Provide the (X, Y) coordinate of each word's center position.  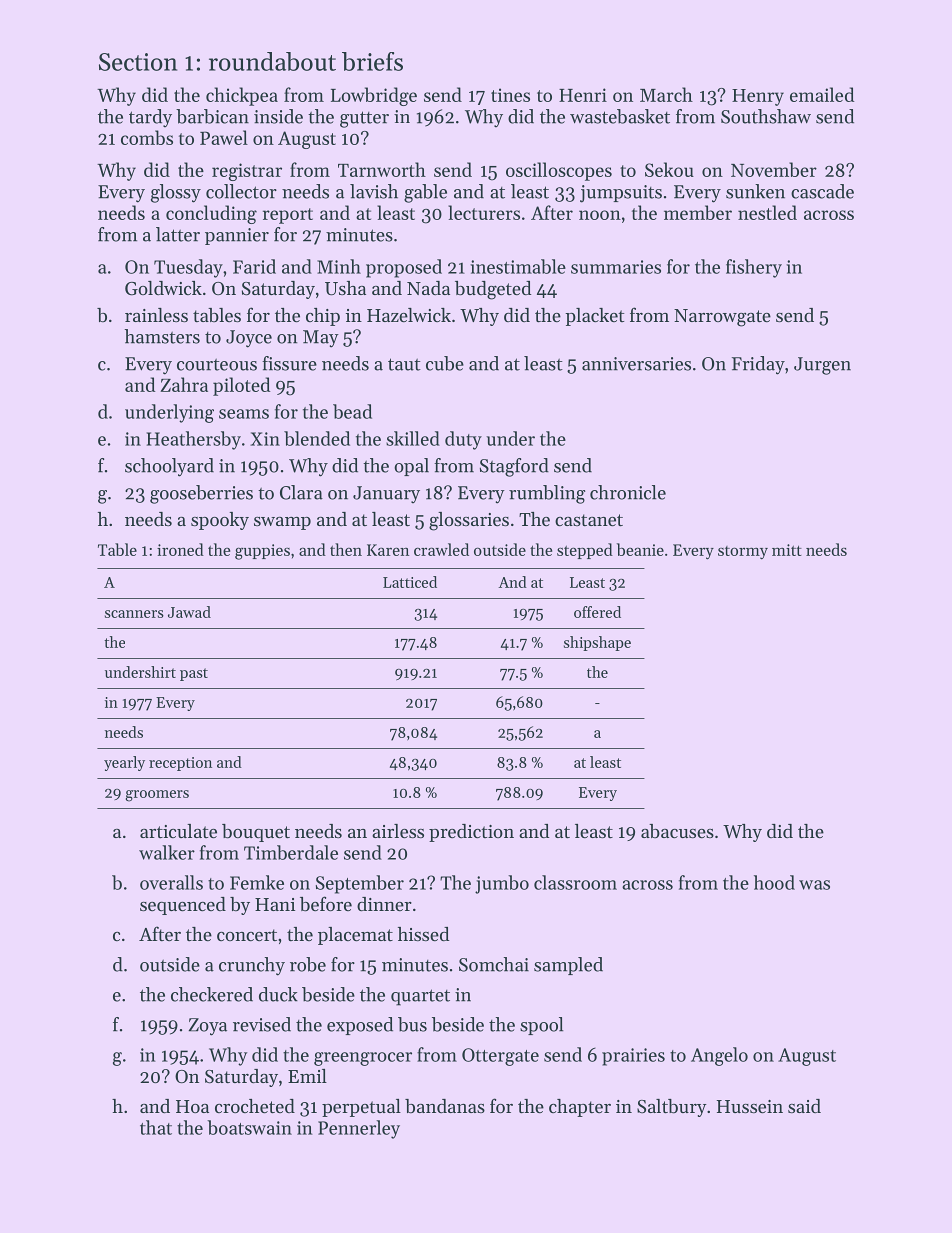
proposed (404, 268)
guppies (262, 552)
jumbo (502, 884)
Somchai (494, 964)
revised (262, 1024)
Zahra (184, 384)
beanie (640, 549)
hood (774, 882)
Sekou (669, 169)
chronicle (628, 492)
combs (147, 137)
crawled (441, 549)
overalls (171, 882)
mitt (787, 550)
